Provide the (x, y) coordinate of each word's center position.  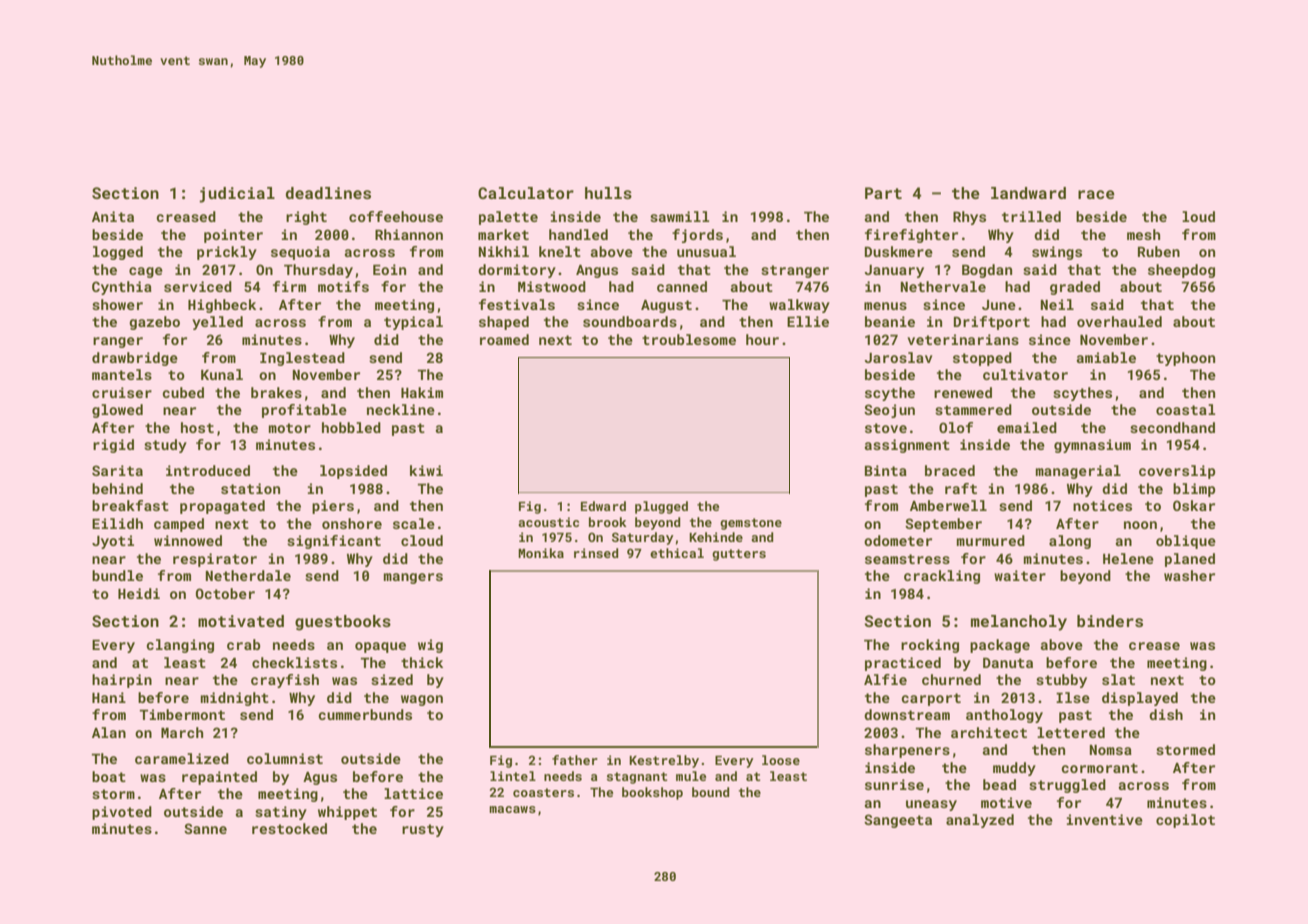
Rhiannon (409, 234)
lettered (1071, 732)
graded (1075, 288)
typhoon (1185, 359)
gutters (739, 555)
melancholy (1019, 623)
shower (117, 304)
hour (762, 339)
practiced (903, 664)
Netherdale (248, 575)
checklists (294, 662)
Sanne (205, 828)
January (894, 271)
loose (781, 760)
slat (1118, 679)
